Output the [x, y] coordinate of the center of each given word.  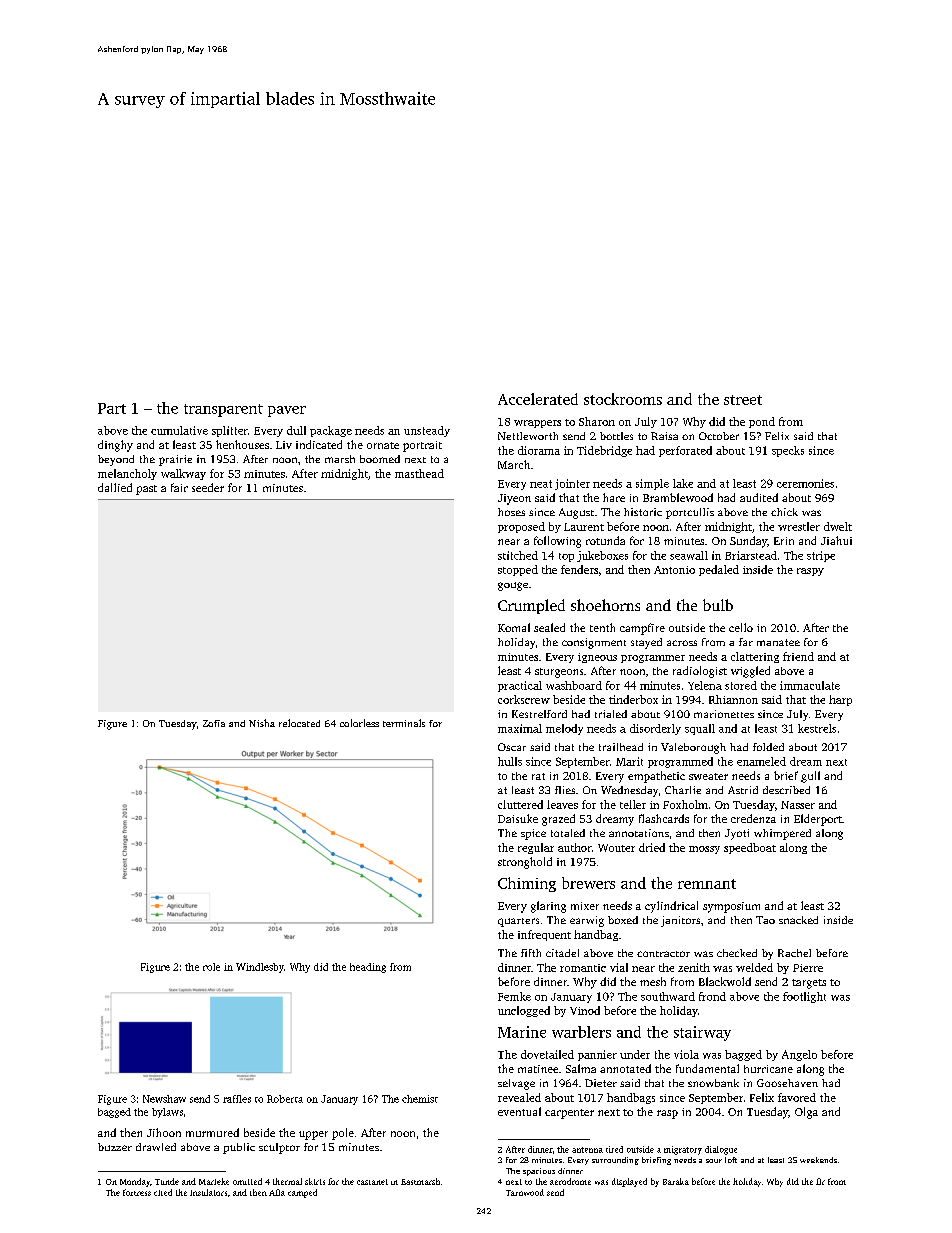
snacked [798, 920]
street [743, 400]
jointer [572, 484]
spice [533, 834]
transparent [223, 410]
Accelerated [538, 399]
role [211, 967]
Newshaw [164, 1099]
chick [784, 512]
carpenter [569, 1114]
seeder [208, 487]
